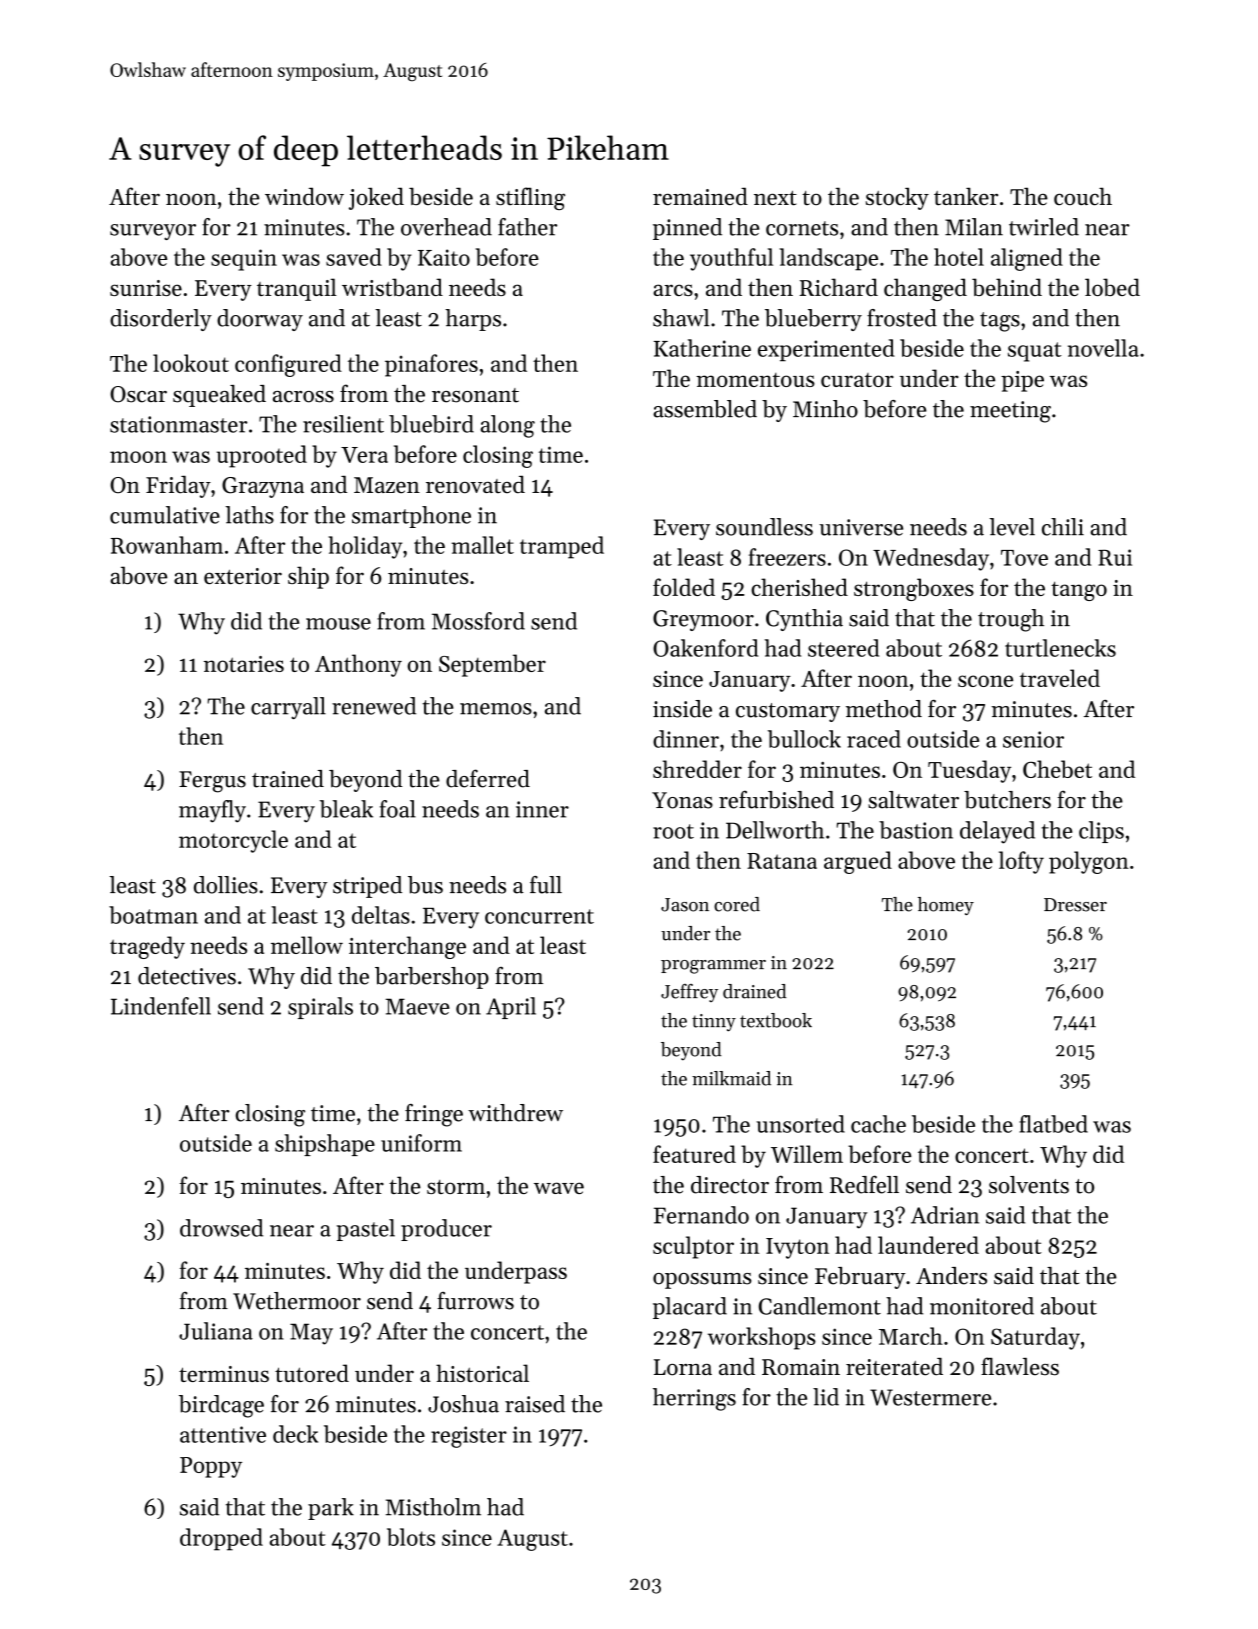 Image resolution: width=1258 pixels, height=1629 pixels. I want to click on blots, so click(411, 1537).
